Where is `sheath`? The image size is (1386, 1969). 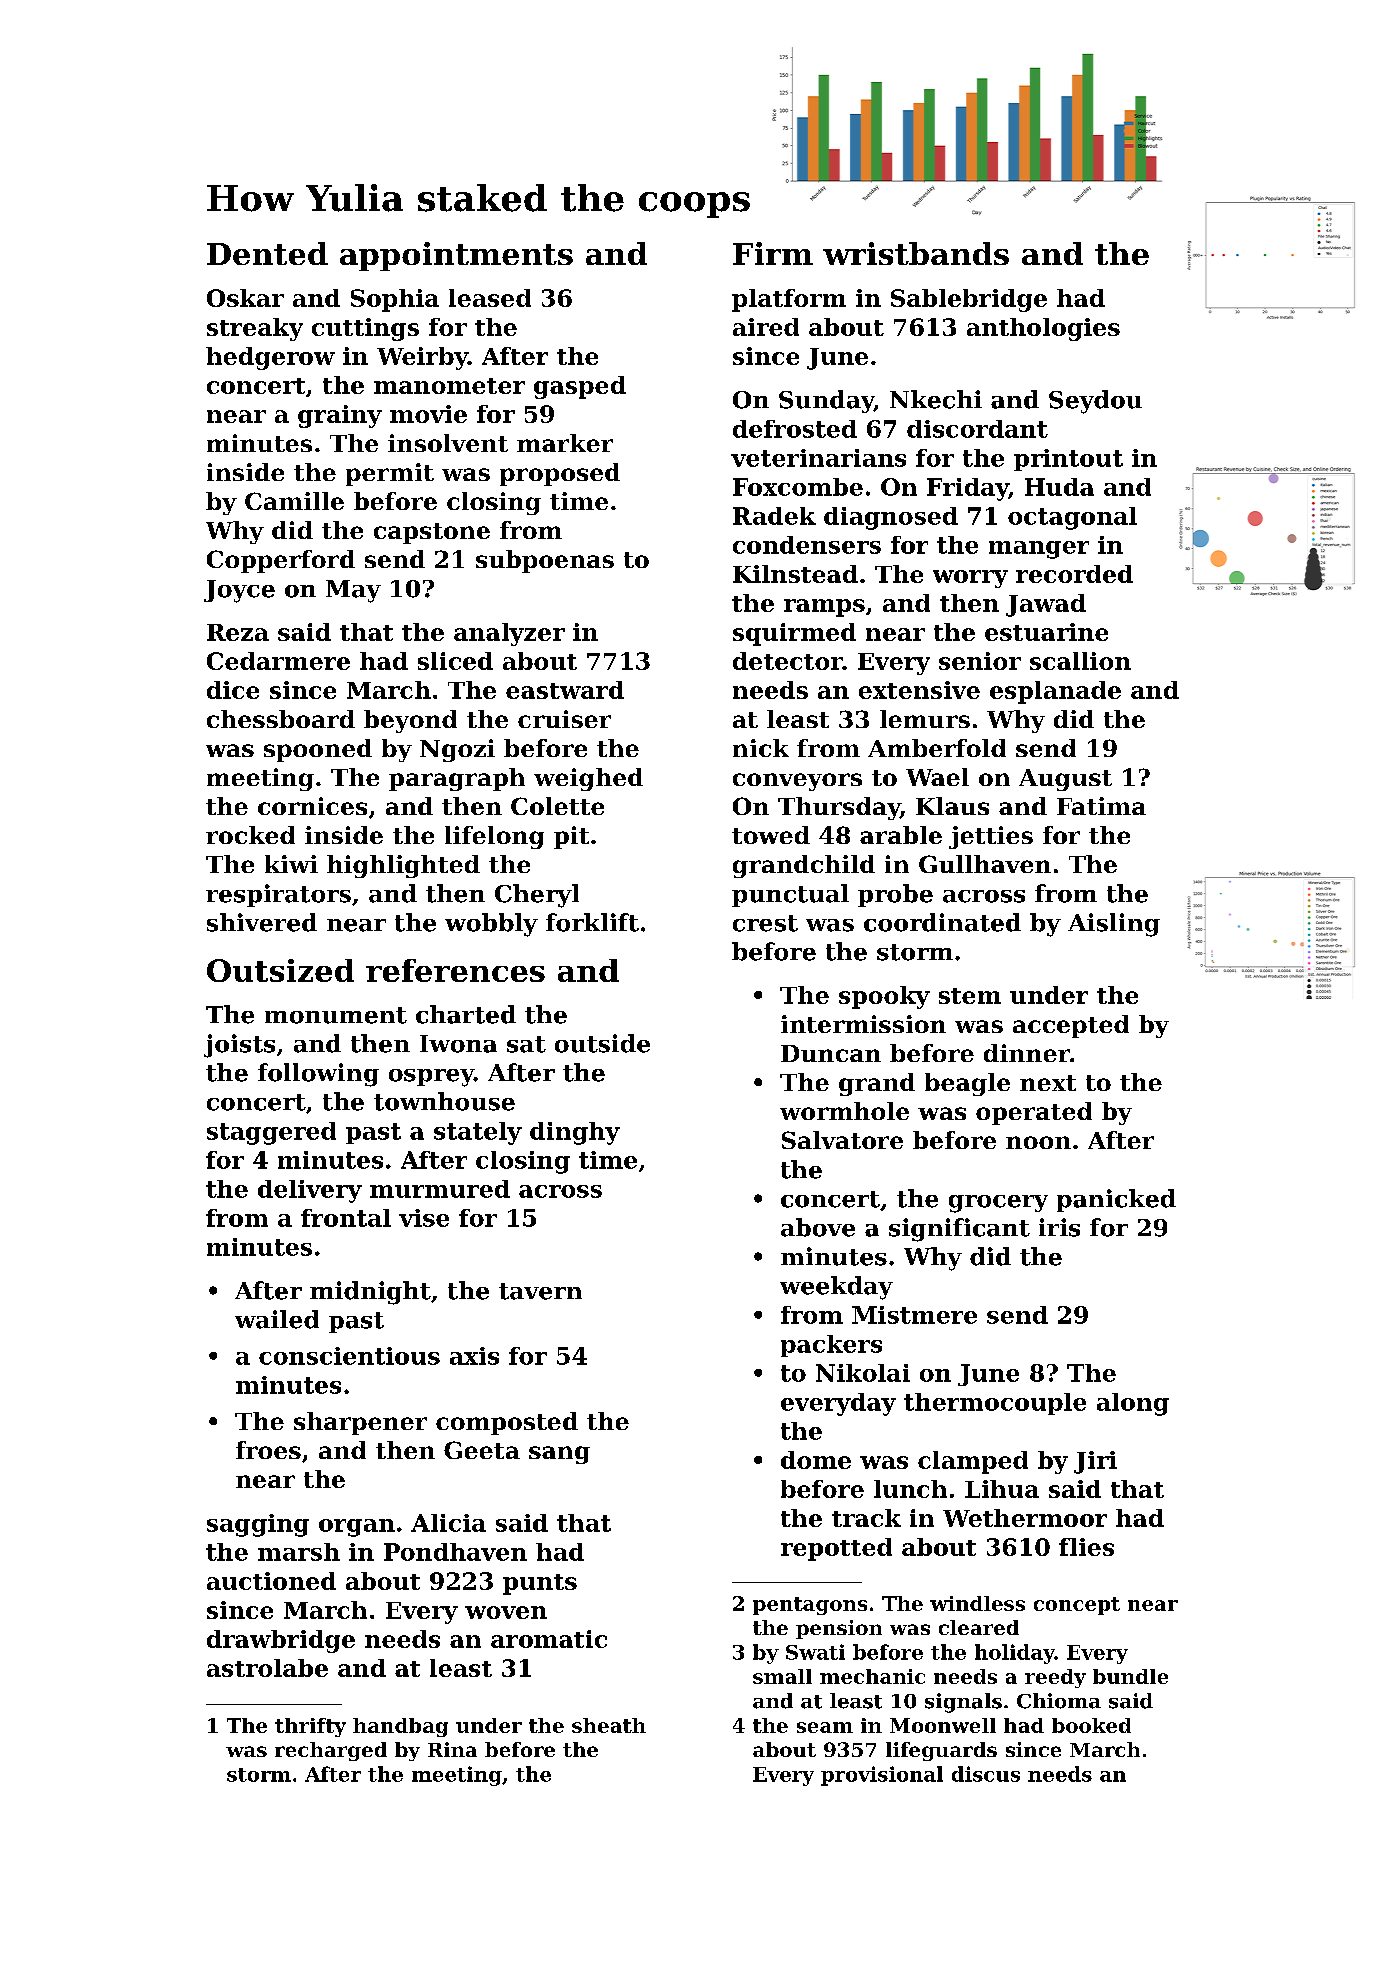
sheath is located at coordinates (609, 1725).
